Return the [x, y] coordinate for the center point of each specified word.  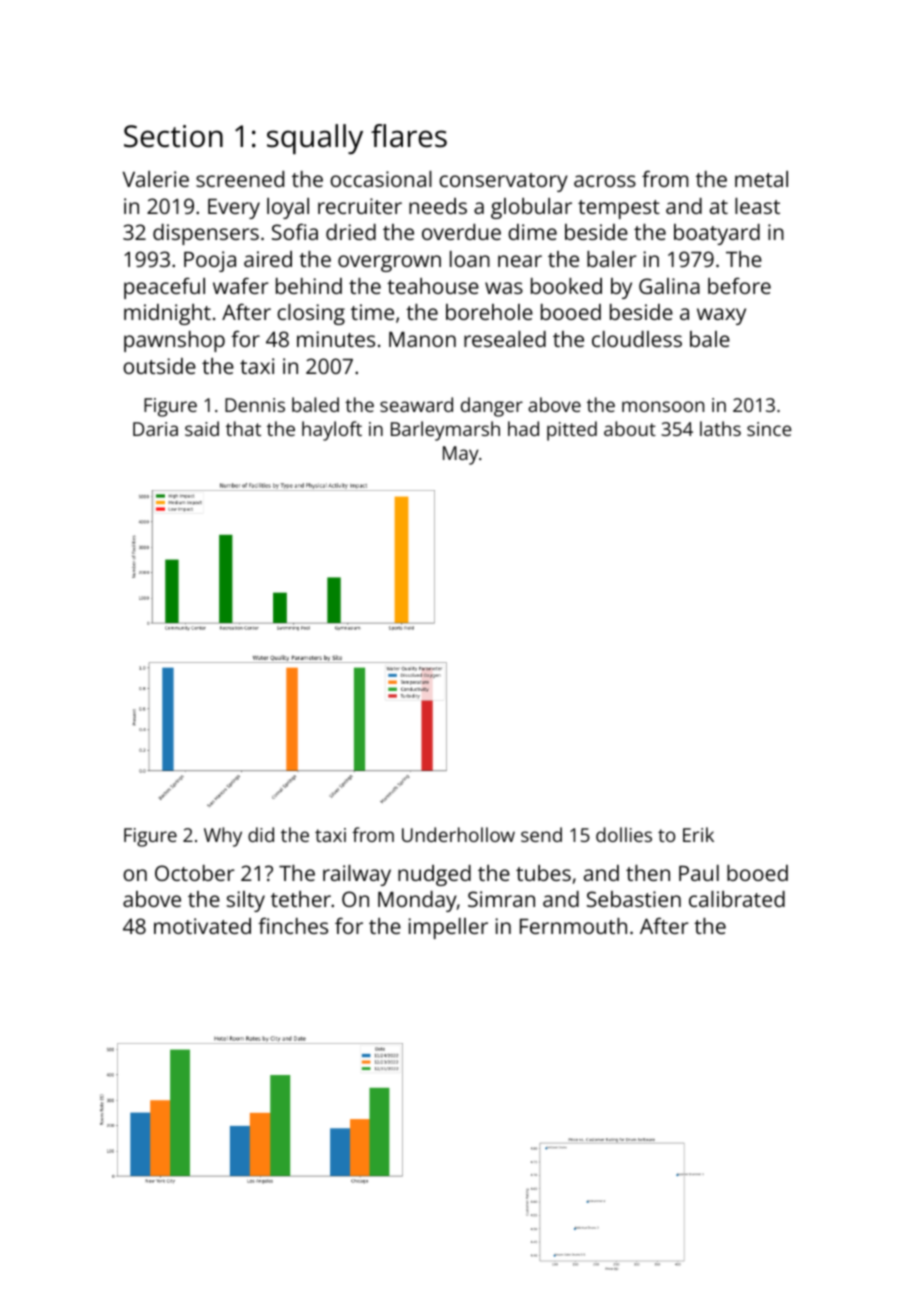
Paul [699, 873]
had [523, 428]
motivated [202, 926]
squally [315, 139]
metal [761, 179]
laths [720, 428]
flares [409, 136]
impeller [448, 928]
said [202, 428]
